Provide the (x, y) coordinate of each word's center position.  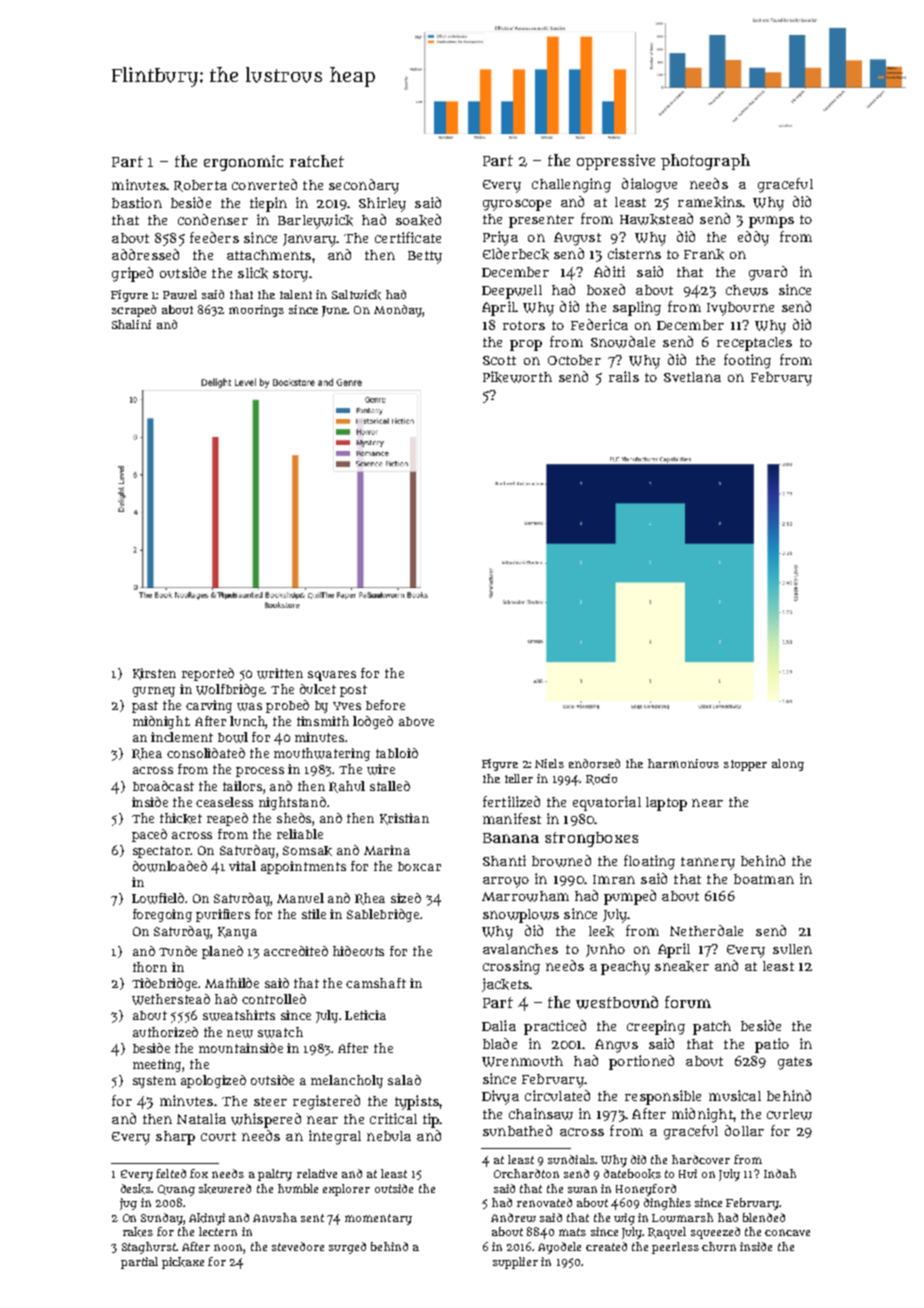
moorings (256, 311)
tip (431, 1120)
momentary (378, 1219)
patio (772, 1045)
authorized (165, 1032)
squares (332, 676)
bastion (137, 202)
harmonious (683, 763)
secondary (364, 186)
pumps (771, 222)
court (218, 1136)
